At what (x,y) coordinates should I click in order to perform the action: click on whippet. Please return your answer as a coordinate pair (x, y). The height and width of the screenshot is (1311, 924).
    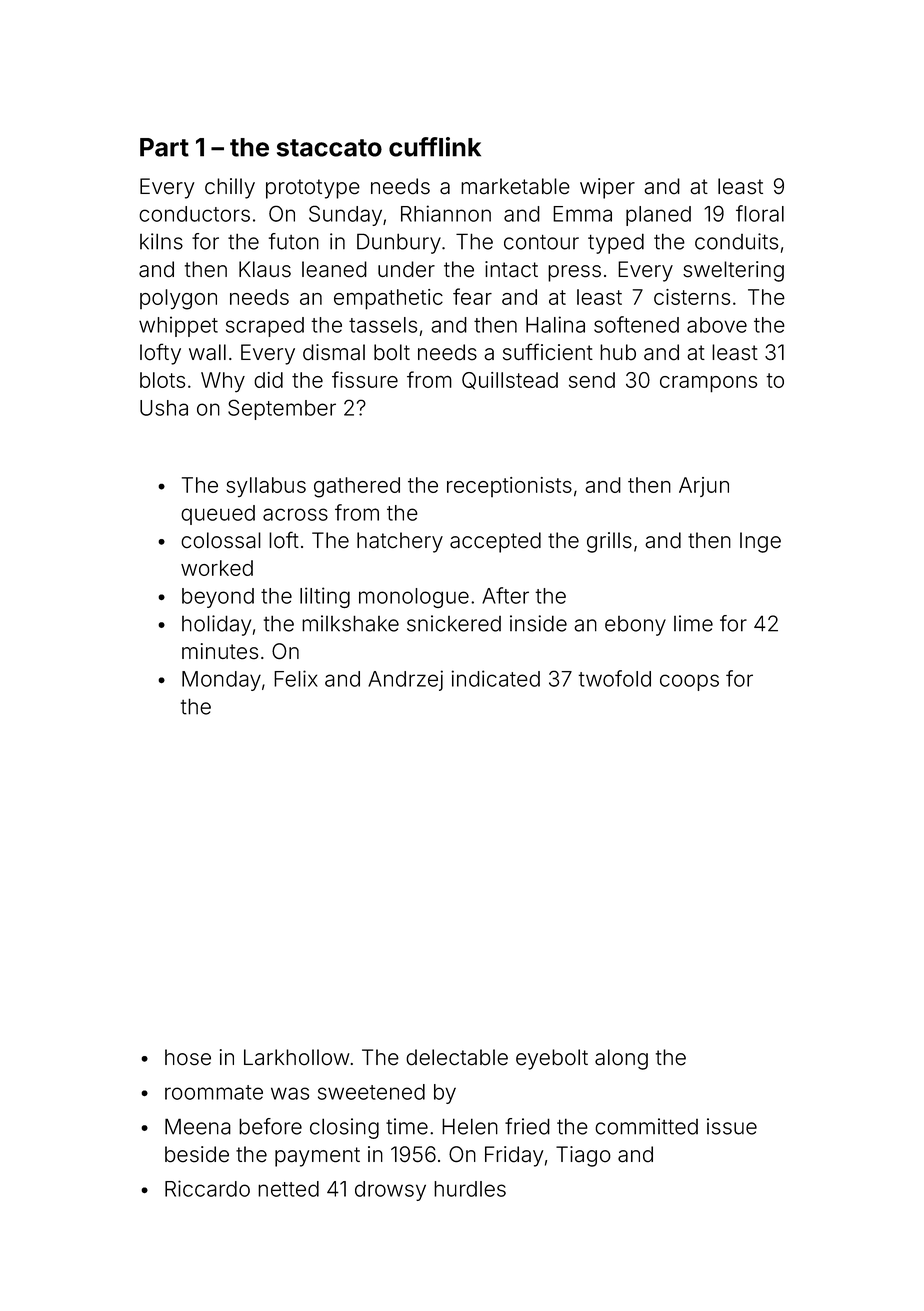
    Looking at the image, I should click on (178, 326).
